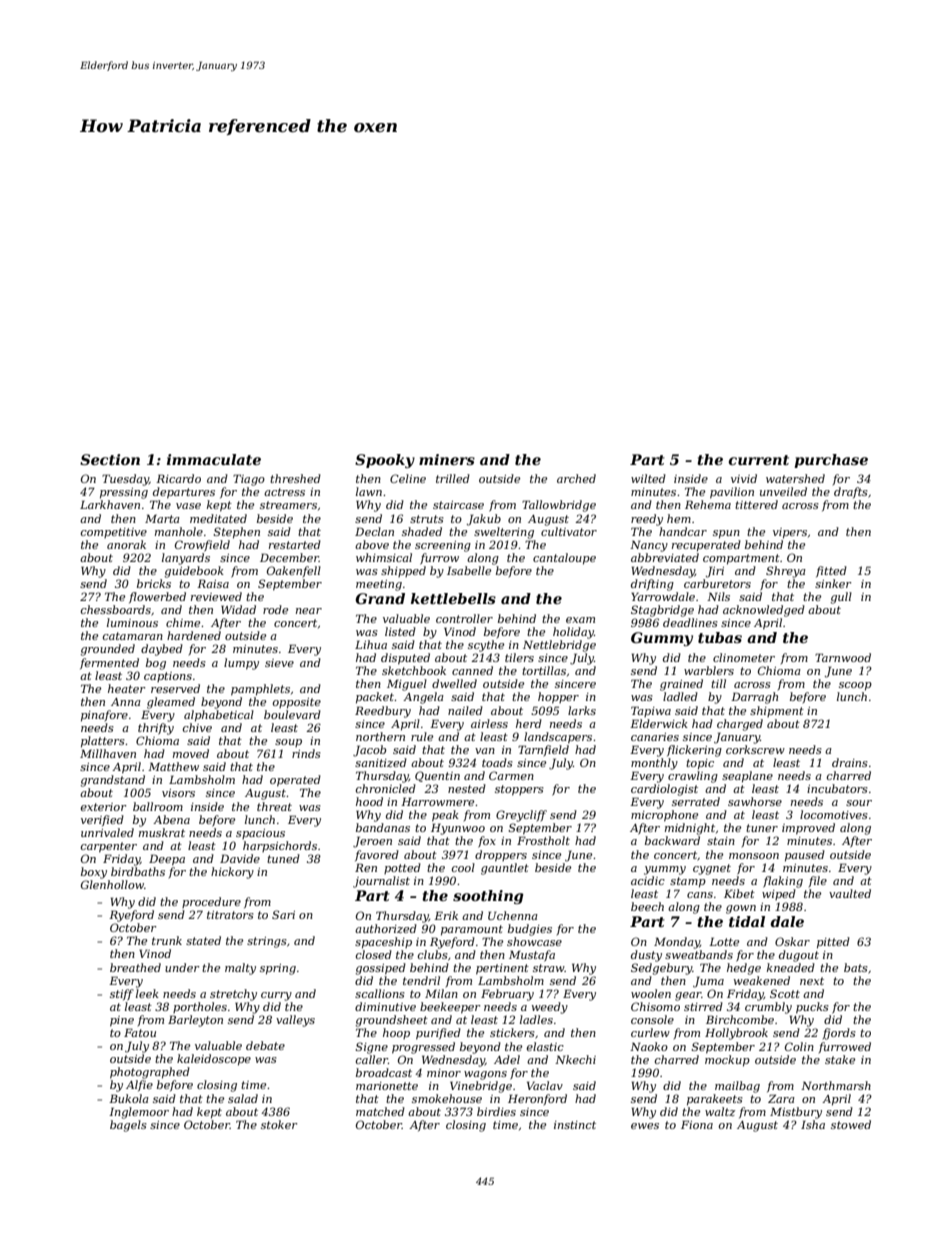  What do you see at coordinates (543, 840) in the page?
I see `Frostholt` at bounding box center [543, 840].
